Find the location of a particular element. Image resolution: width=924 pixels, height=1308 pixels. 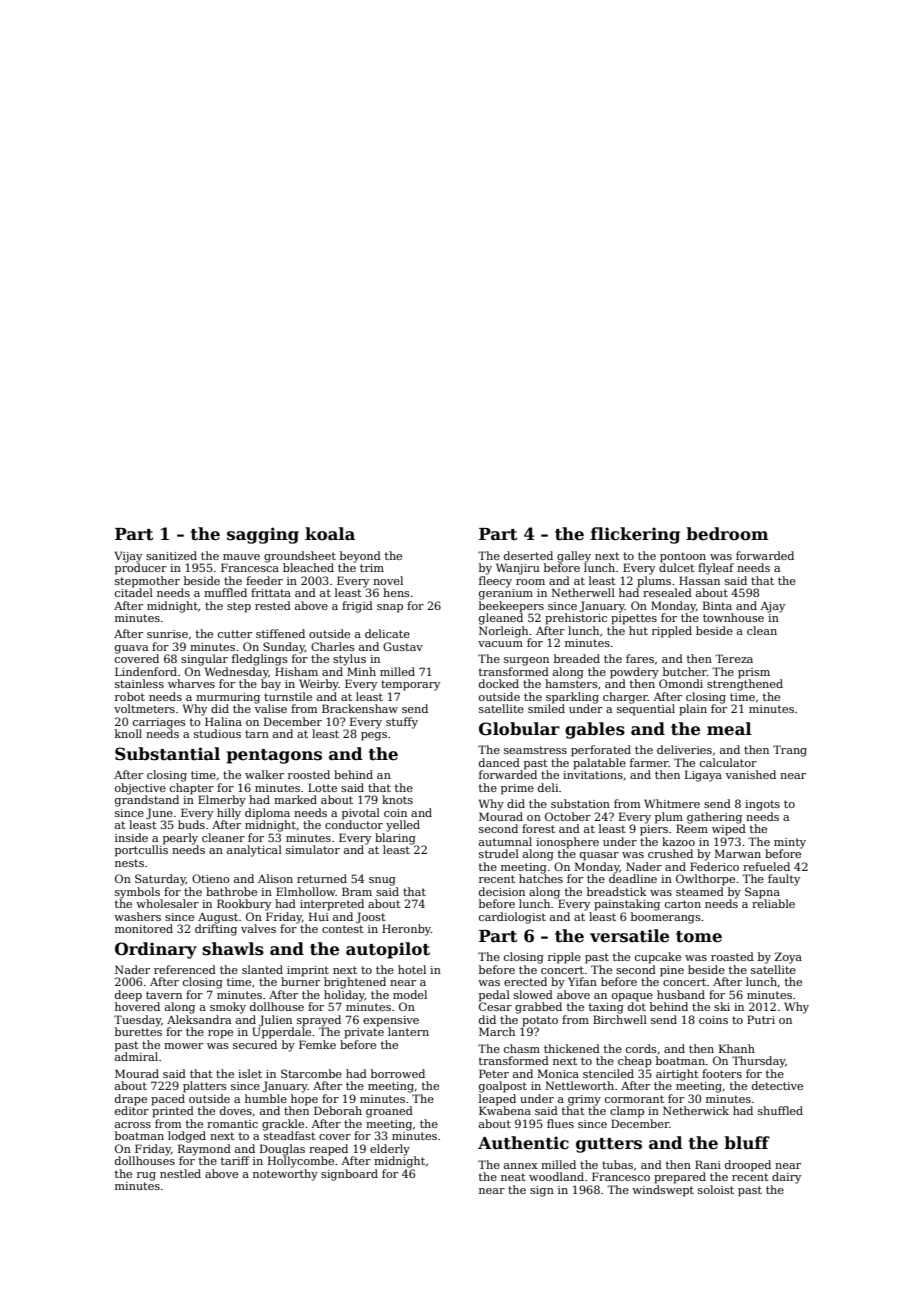

wiped is located at coordinates (729, 830).
